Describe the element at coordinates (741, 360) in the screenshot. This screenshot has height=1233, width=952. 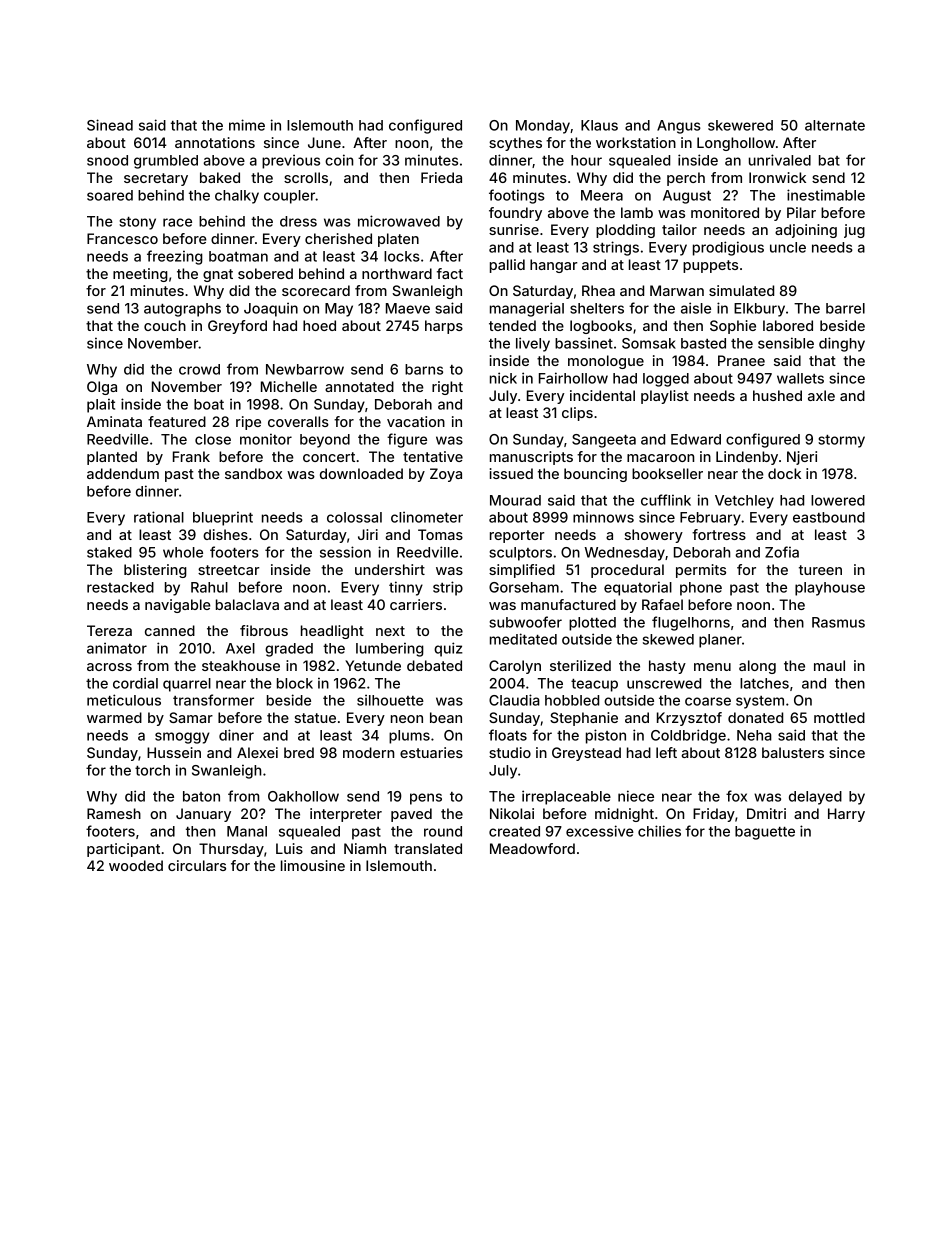
I see `Pranee` at that location.
